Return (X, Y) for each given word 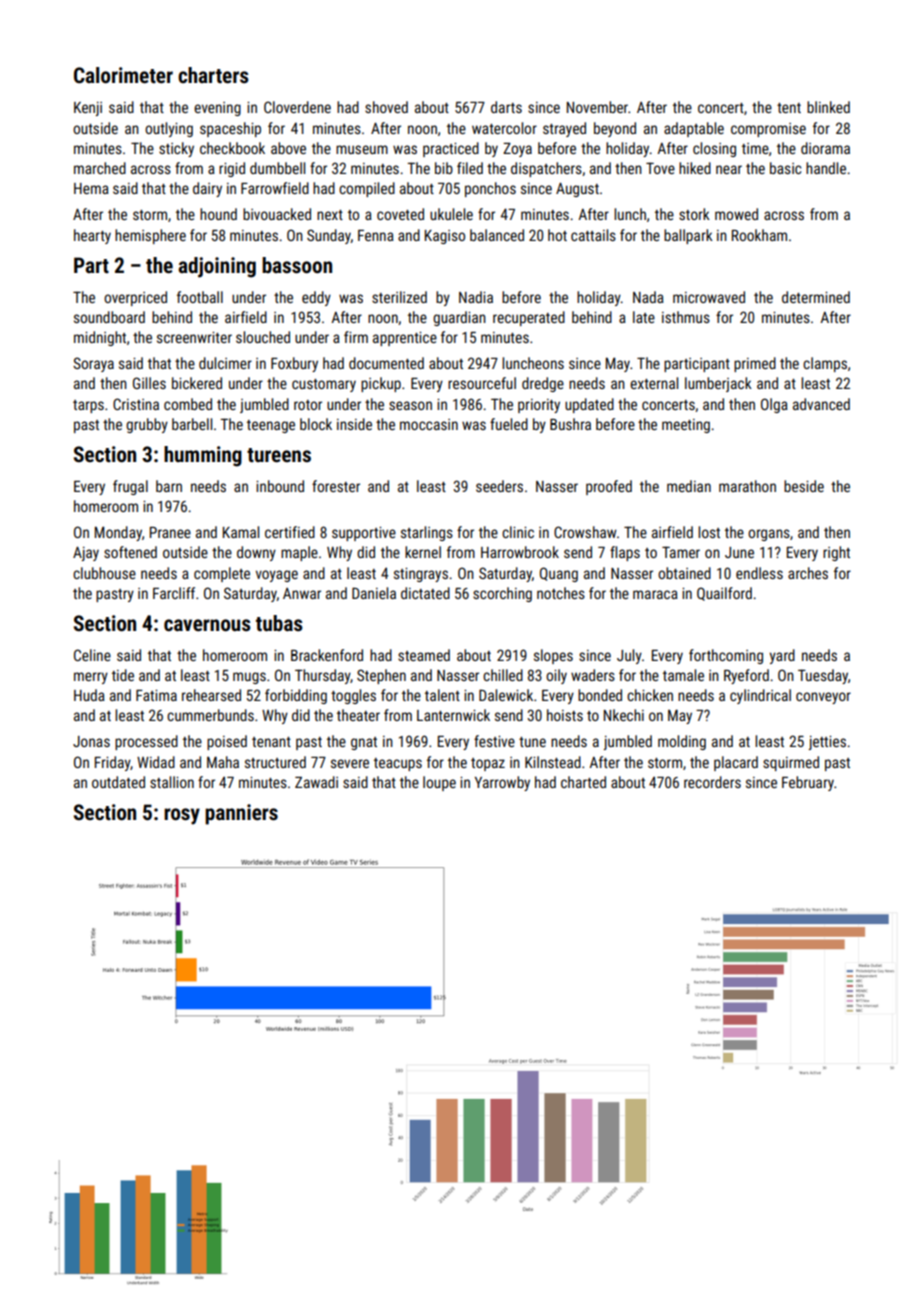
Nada (648, 297)
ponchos (490, 189)
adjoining (217, 267)
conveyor (823, 698)
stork (694, 214)
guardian (459, 318)
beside (804, 486)
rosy (182, 816)
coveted (400, 214)
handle (826, 168)
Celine (92, 655)
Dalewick (506, 695)
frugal (130, 487)
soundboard (109, 317)
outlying (169, 129)
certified (290, 532)
